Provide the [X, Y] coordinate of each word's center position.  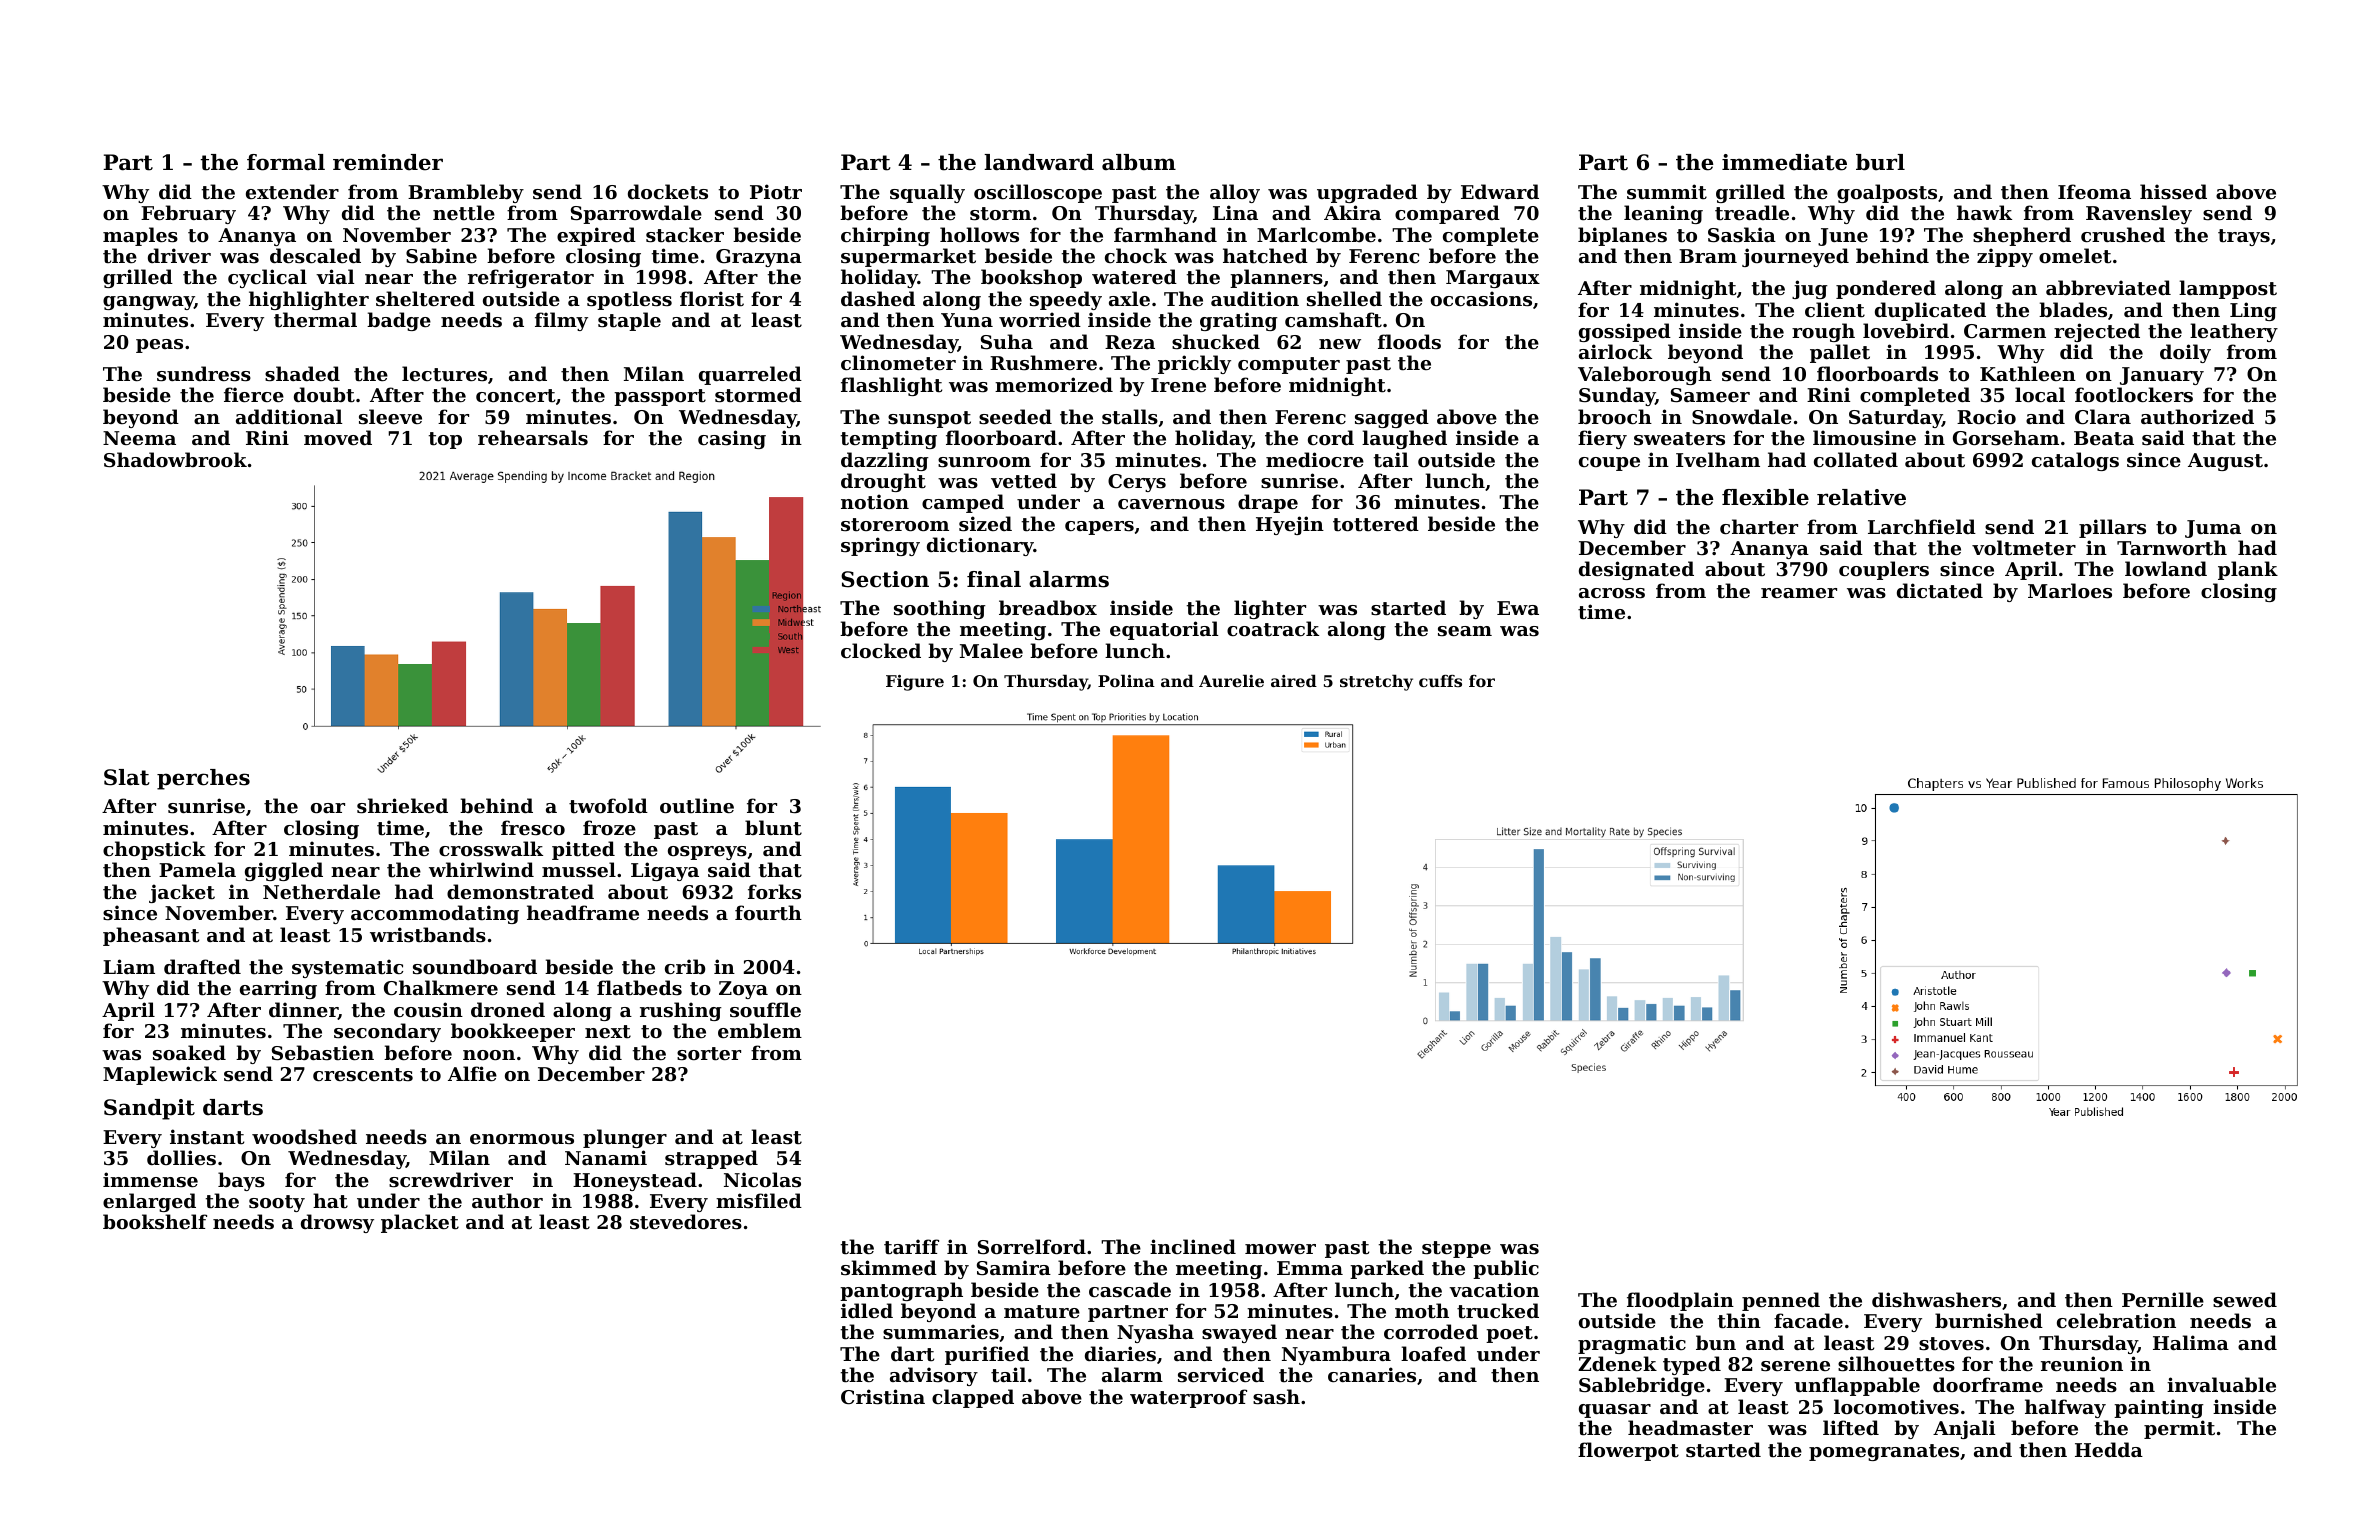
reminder [388, 162]
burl [1880, 162]
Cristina [883, 1397]
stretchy [1376, 682]
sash [1276, 1396]
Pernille [2163, 1299]
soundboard [475, 966]
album [1139, 162]
